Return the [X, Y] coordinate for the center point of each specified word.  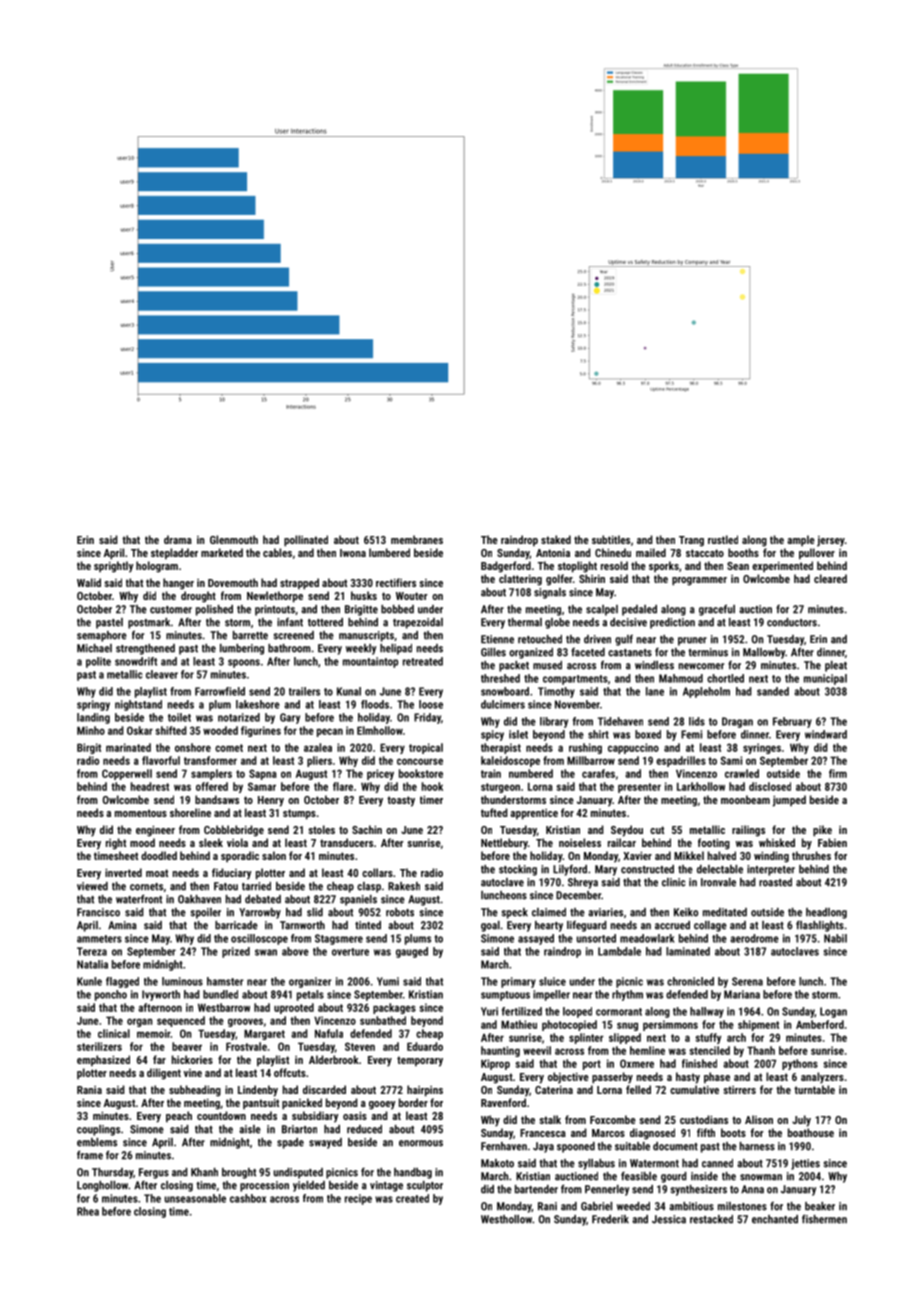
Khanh [204, 1172]
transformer [210, 760]
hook [432, 786]
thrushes [811, 855]
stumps [299, 814]
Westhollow [506, 1219]
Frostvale [246, 1046]
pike [822, 831]
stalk [550, 1119]
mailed [651, 552]
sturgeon [500, 788]
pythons [800, 1064]
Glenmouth [234, 539]
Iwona [353, 553]
